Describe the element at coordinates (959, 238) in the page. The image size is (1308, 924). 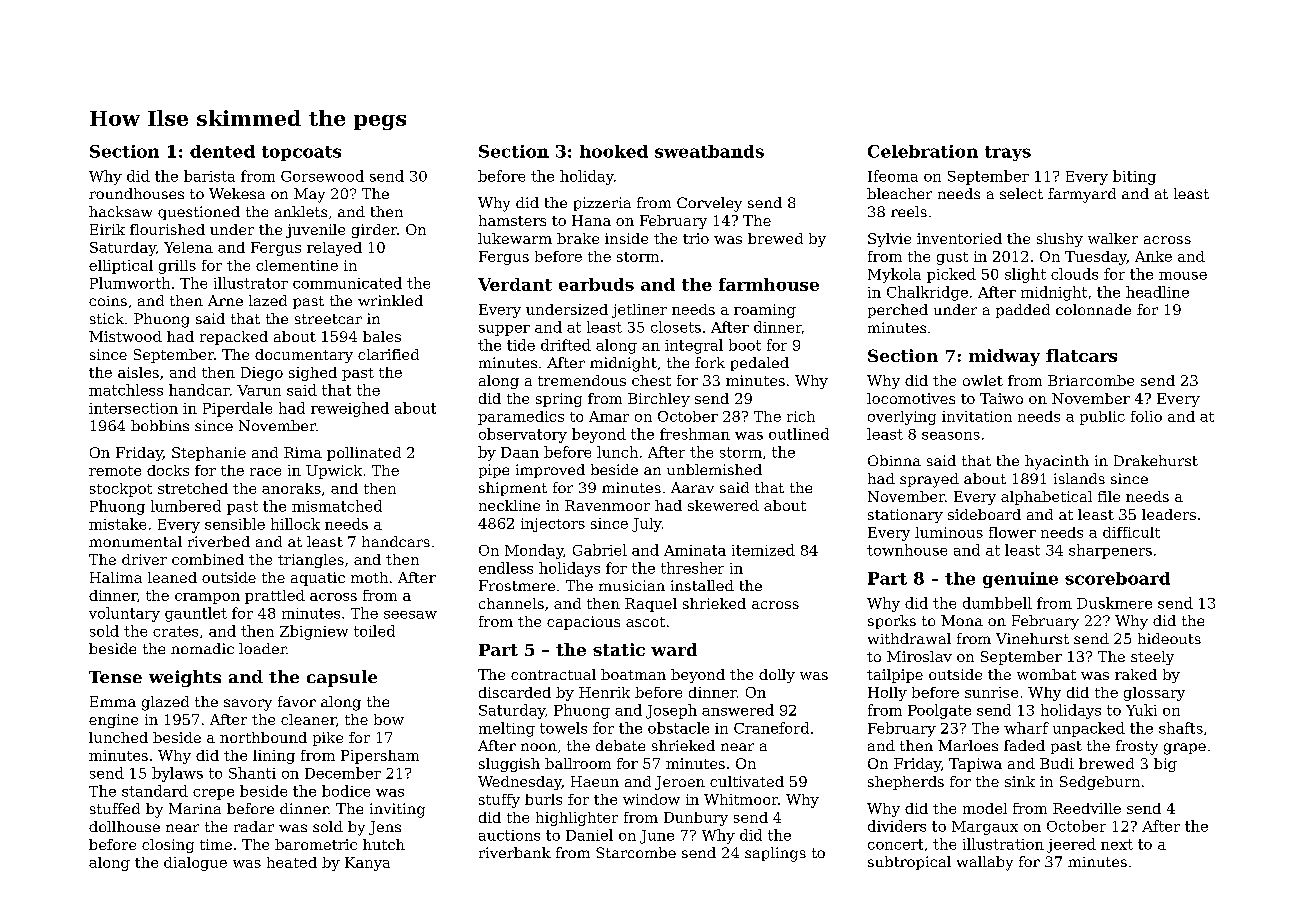
I see `inventoried` at that location.
